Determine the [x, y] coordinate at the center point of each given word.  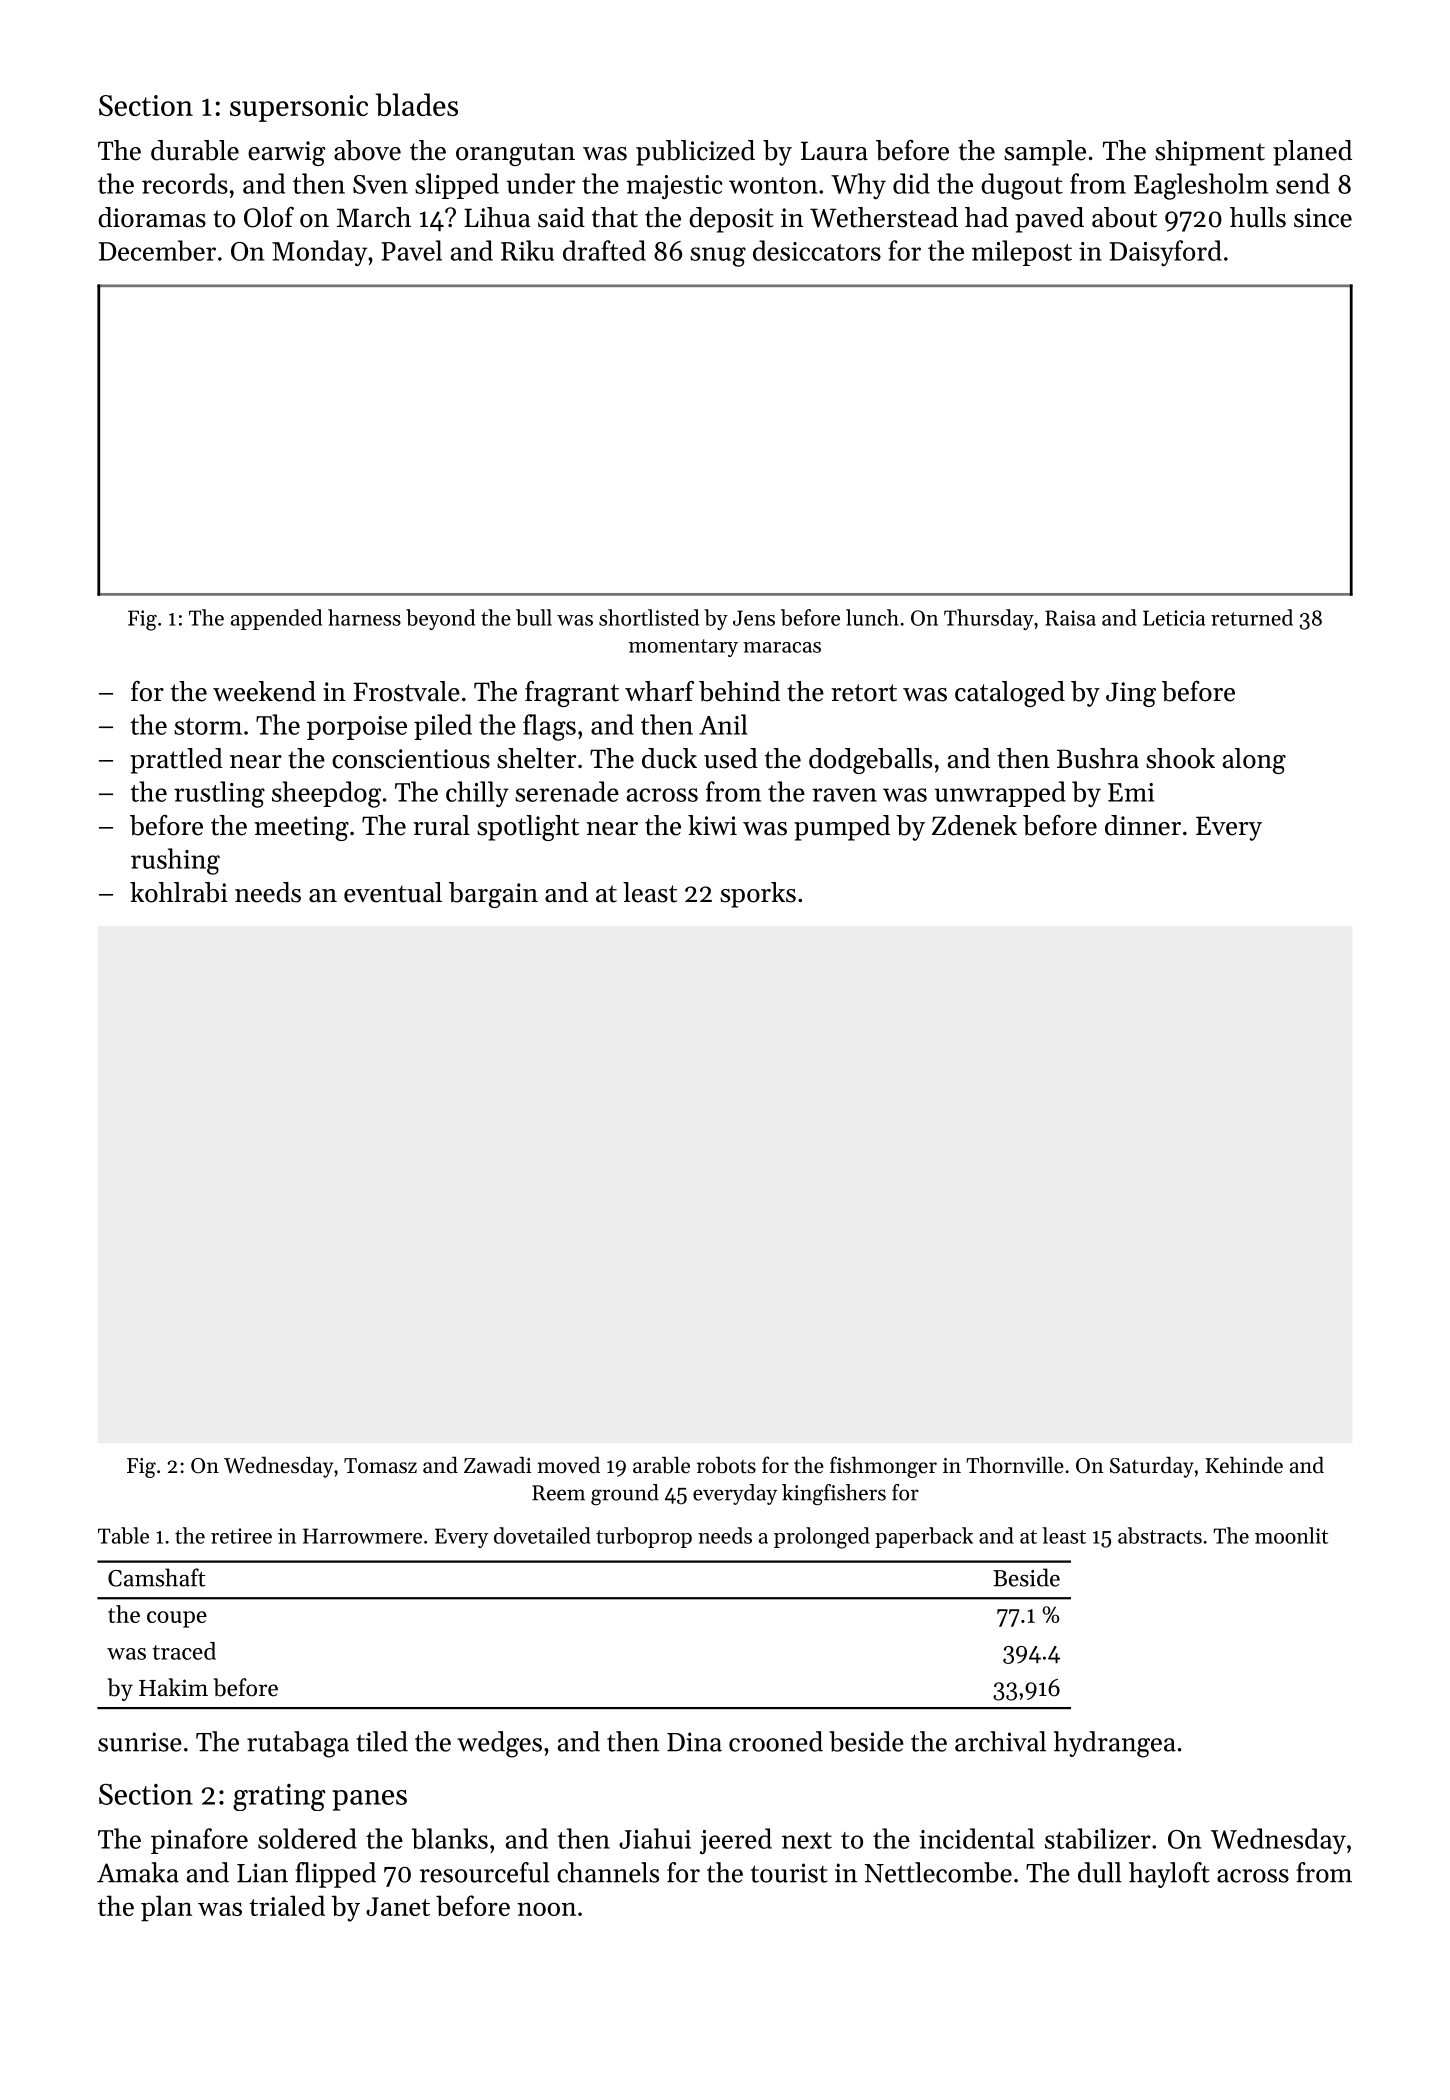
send [1303, 183]
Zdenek [974, 825]
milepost [1022, 253]
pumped [842, 828]
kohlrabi [179, 892]
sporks [758, 895]
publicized [695, 153]
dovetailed [542, 1535]
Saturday [1152, 1467]
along [1254, 761]
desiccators [817, 250]
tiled [382, 1741]
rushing [175, 861]
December [157, 250]
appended [276, 619]
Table [123, 1535]
